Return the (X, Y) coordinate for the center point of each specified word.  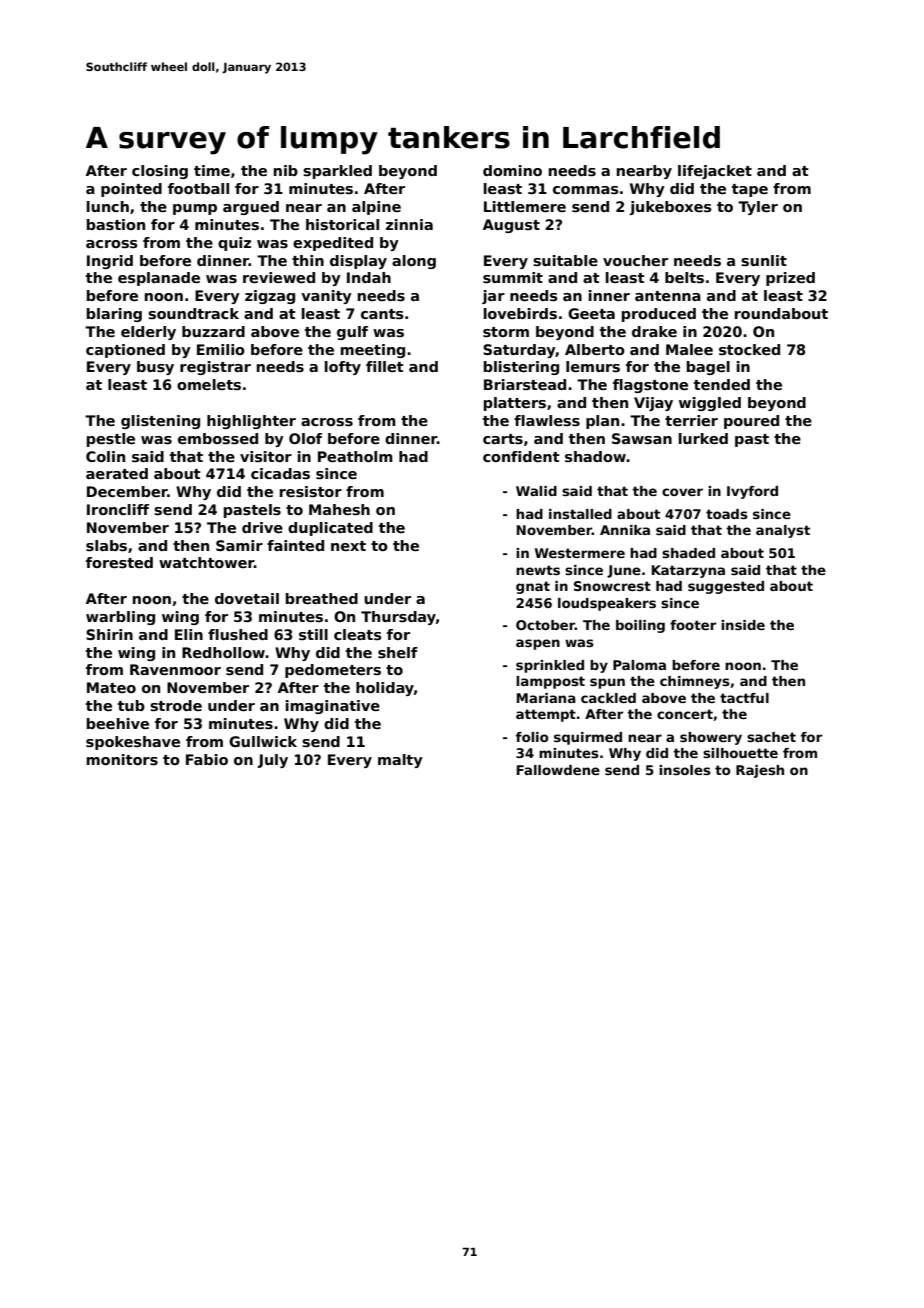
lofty (343, 368)
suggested (726, 587)
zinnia (409, 224)
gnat (533, 587)
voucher (635, 260)
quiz (234, 244)
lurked (703, 438)
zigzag (270, 297)
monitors (122, 759)
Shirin (109, 634)
